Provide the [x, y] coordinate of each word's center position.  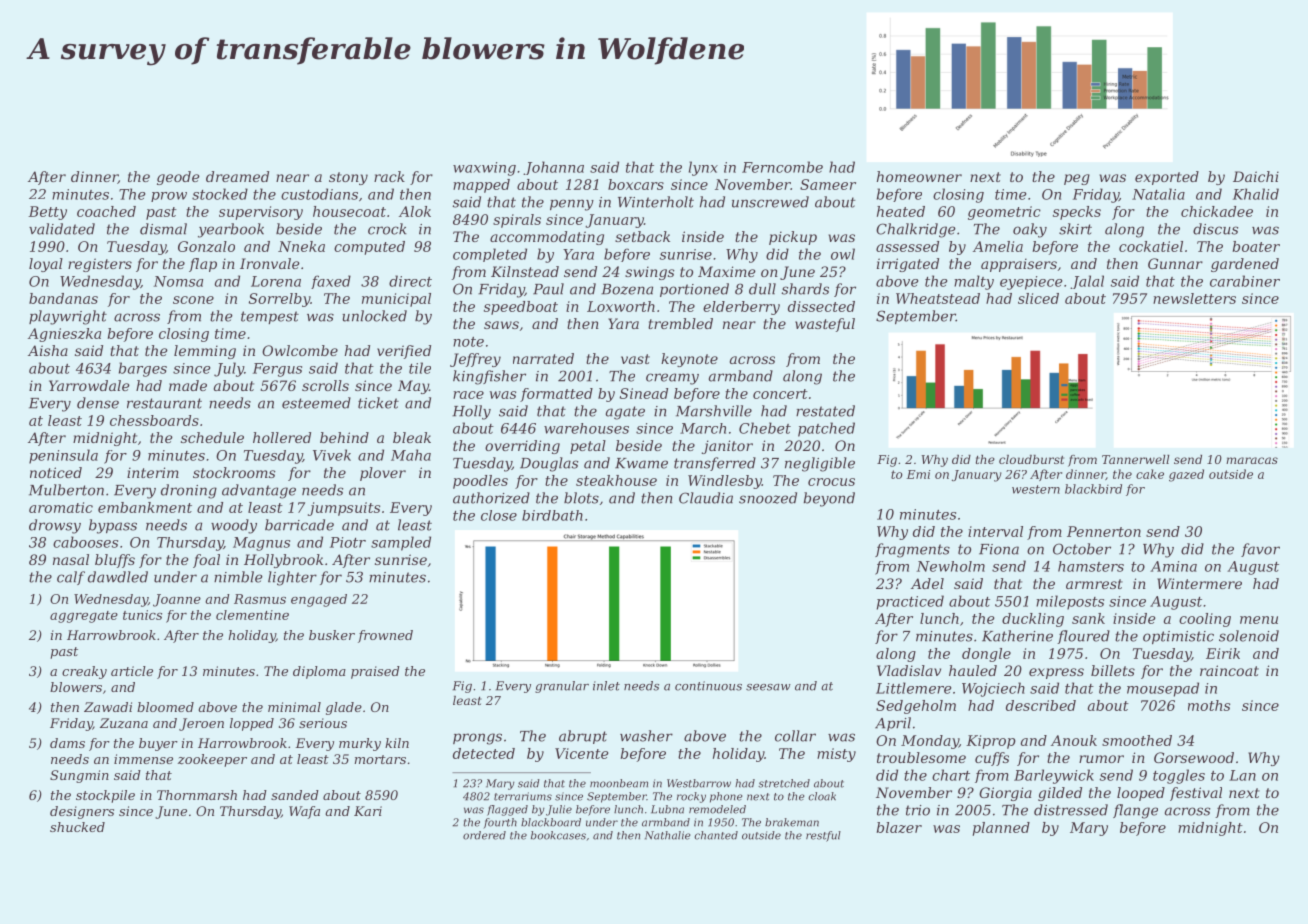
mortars [380, 759]
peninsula [63, 456]
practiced [910, 602]
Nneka [301, 246]
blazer [899, 827]
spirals [517, 221]
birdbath [552, 515]
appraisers [1019, 265]
